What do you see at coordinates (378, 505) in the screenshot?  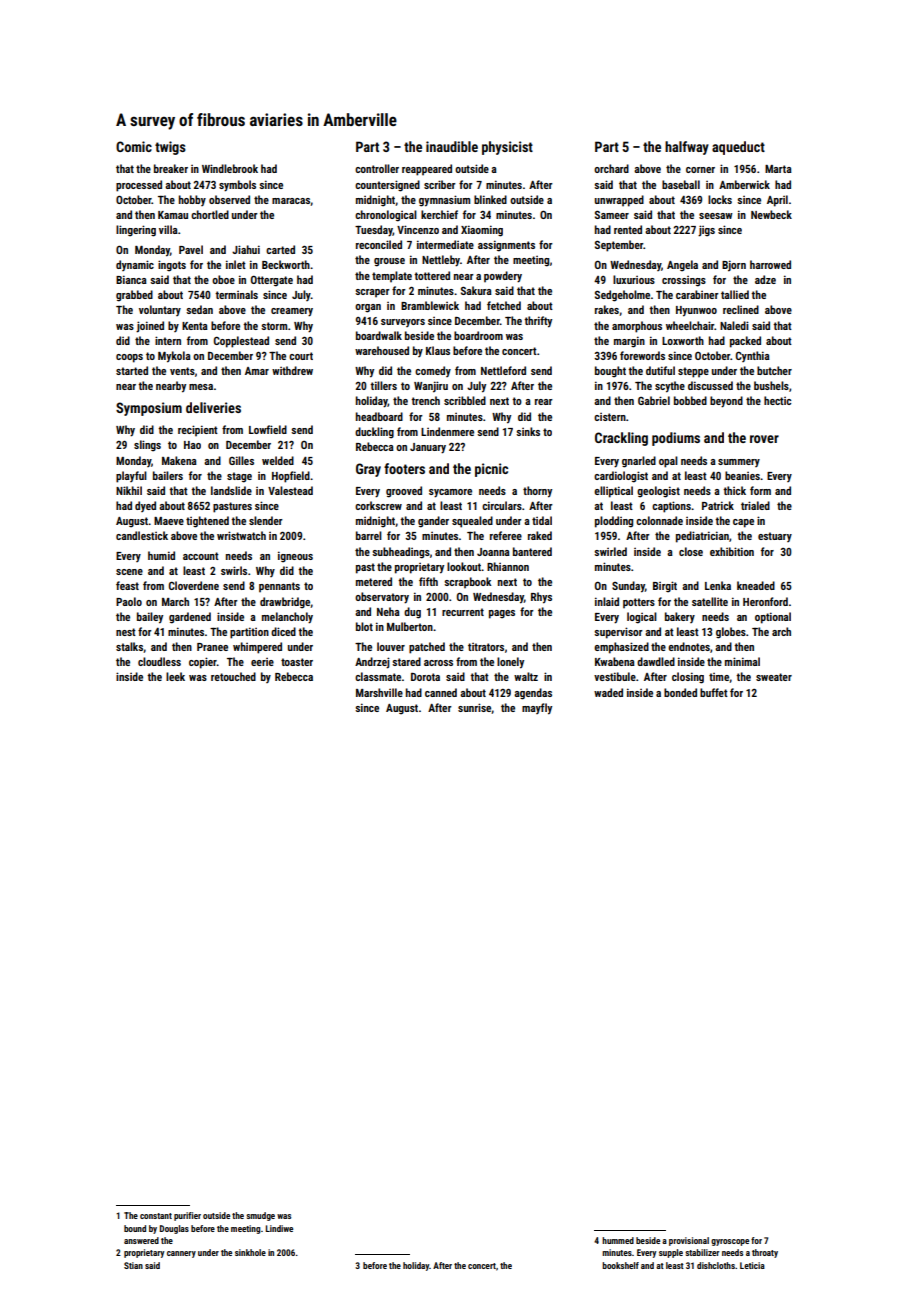 I see `corkscrew` at bounding box center [378, 505].
